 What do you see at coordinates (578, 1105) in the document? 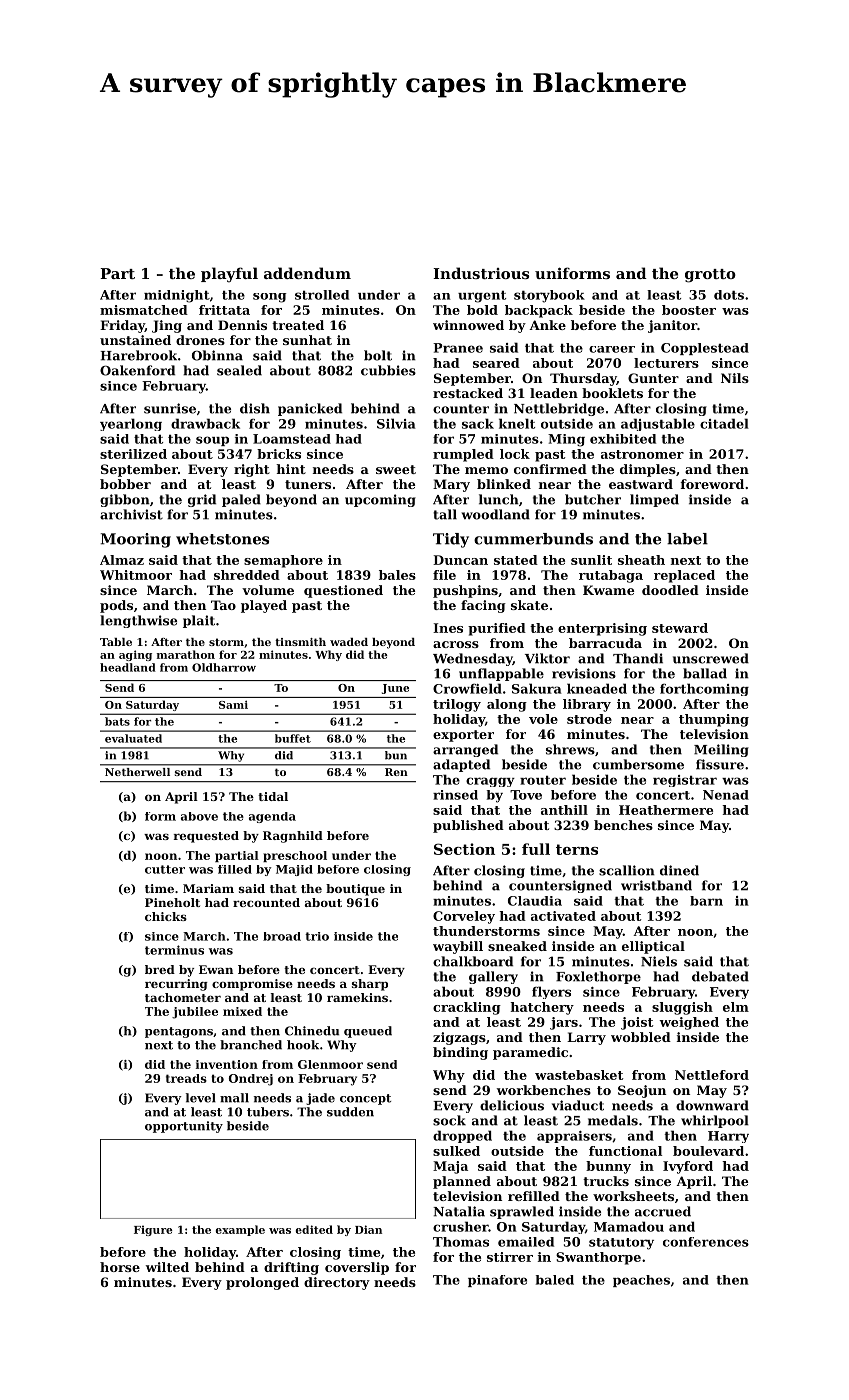
I see `viaduct` at bounding box center [578, 1105].
